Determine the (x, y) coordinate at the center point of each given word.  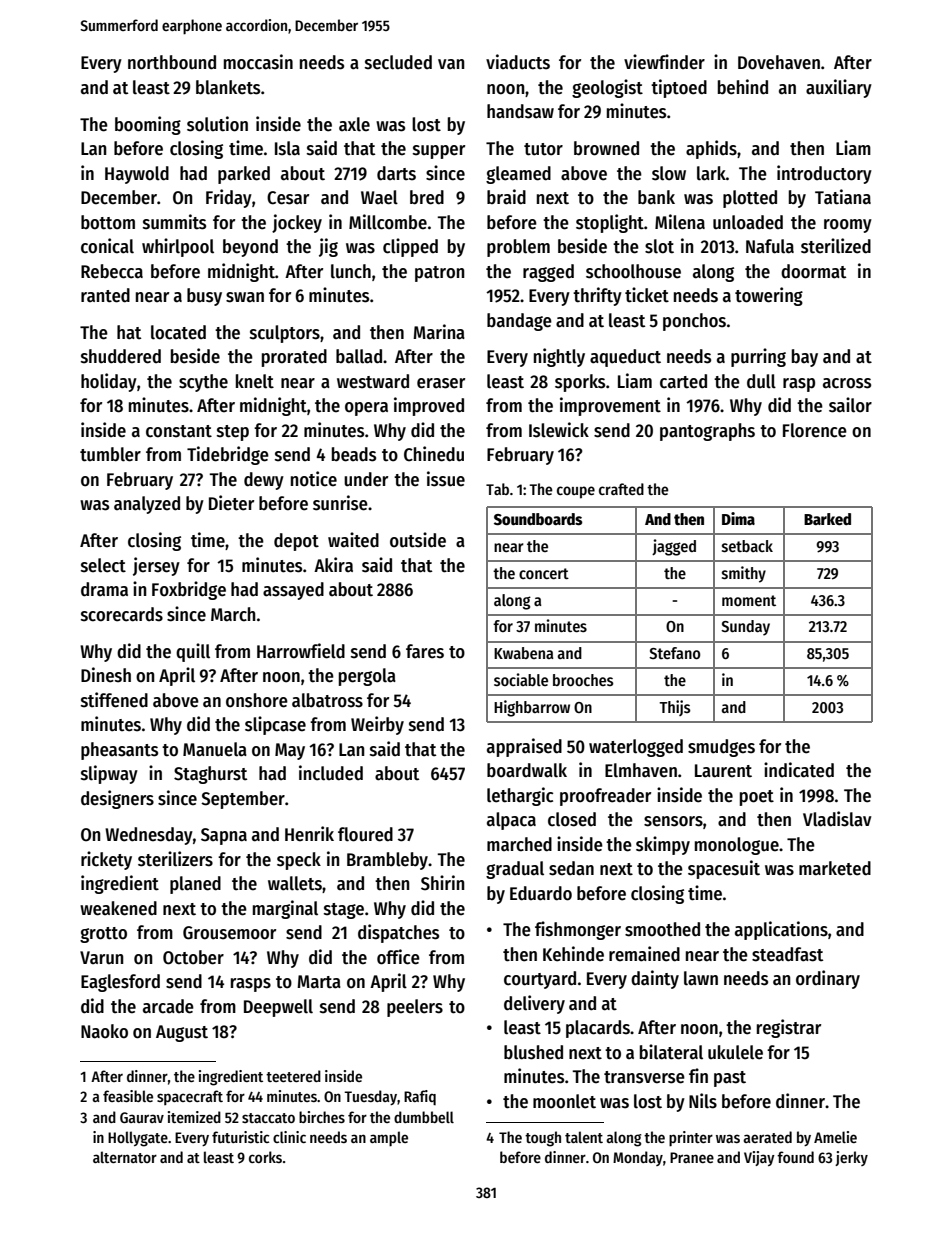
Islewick (559, 430)
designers (117, 799)
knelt (255, 381)
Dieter (231, 503)
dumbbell (424, 1117)
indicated (799, 770)
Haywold (137, 175)
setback (747, 546)
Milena (680, 222)
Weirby (377, 725)
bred (427, 197)
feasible (128, 1096)
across (847, 383)
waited (353, 540)
